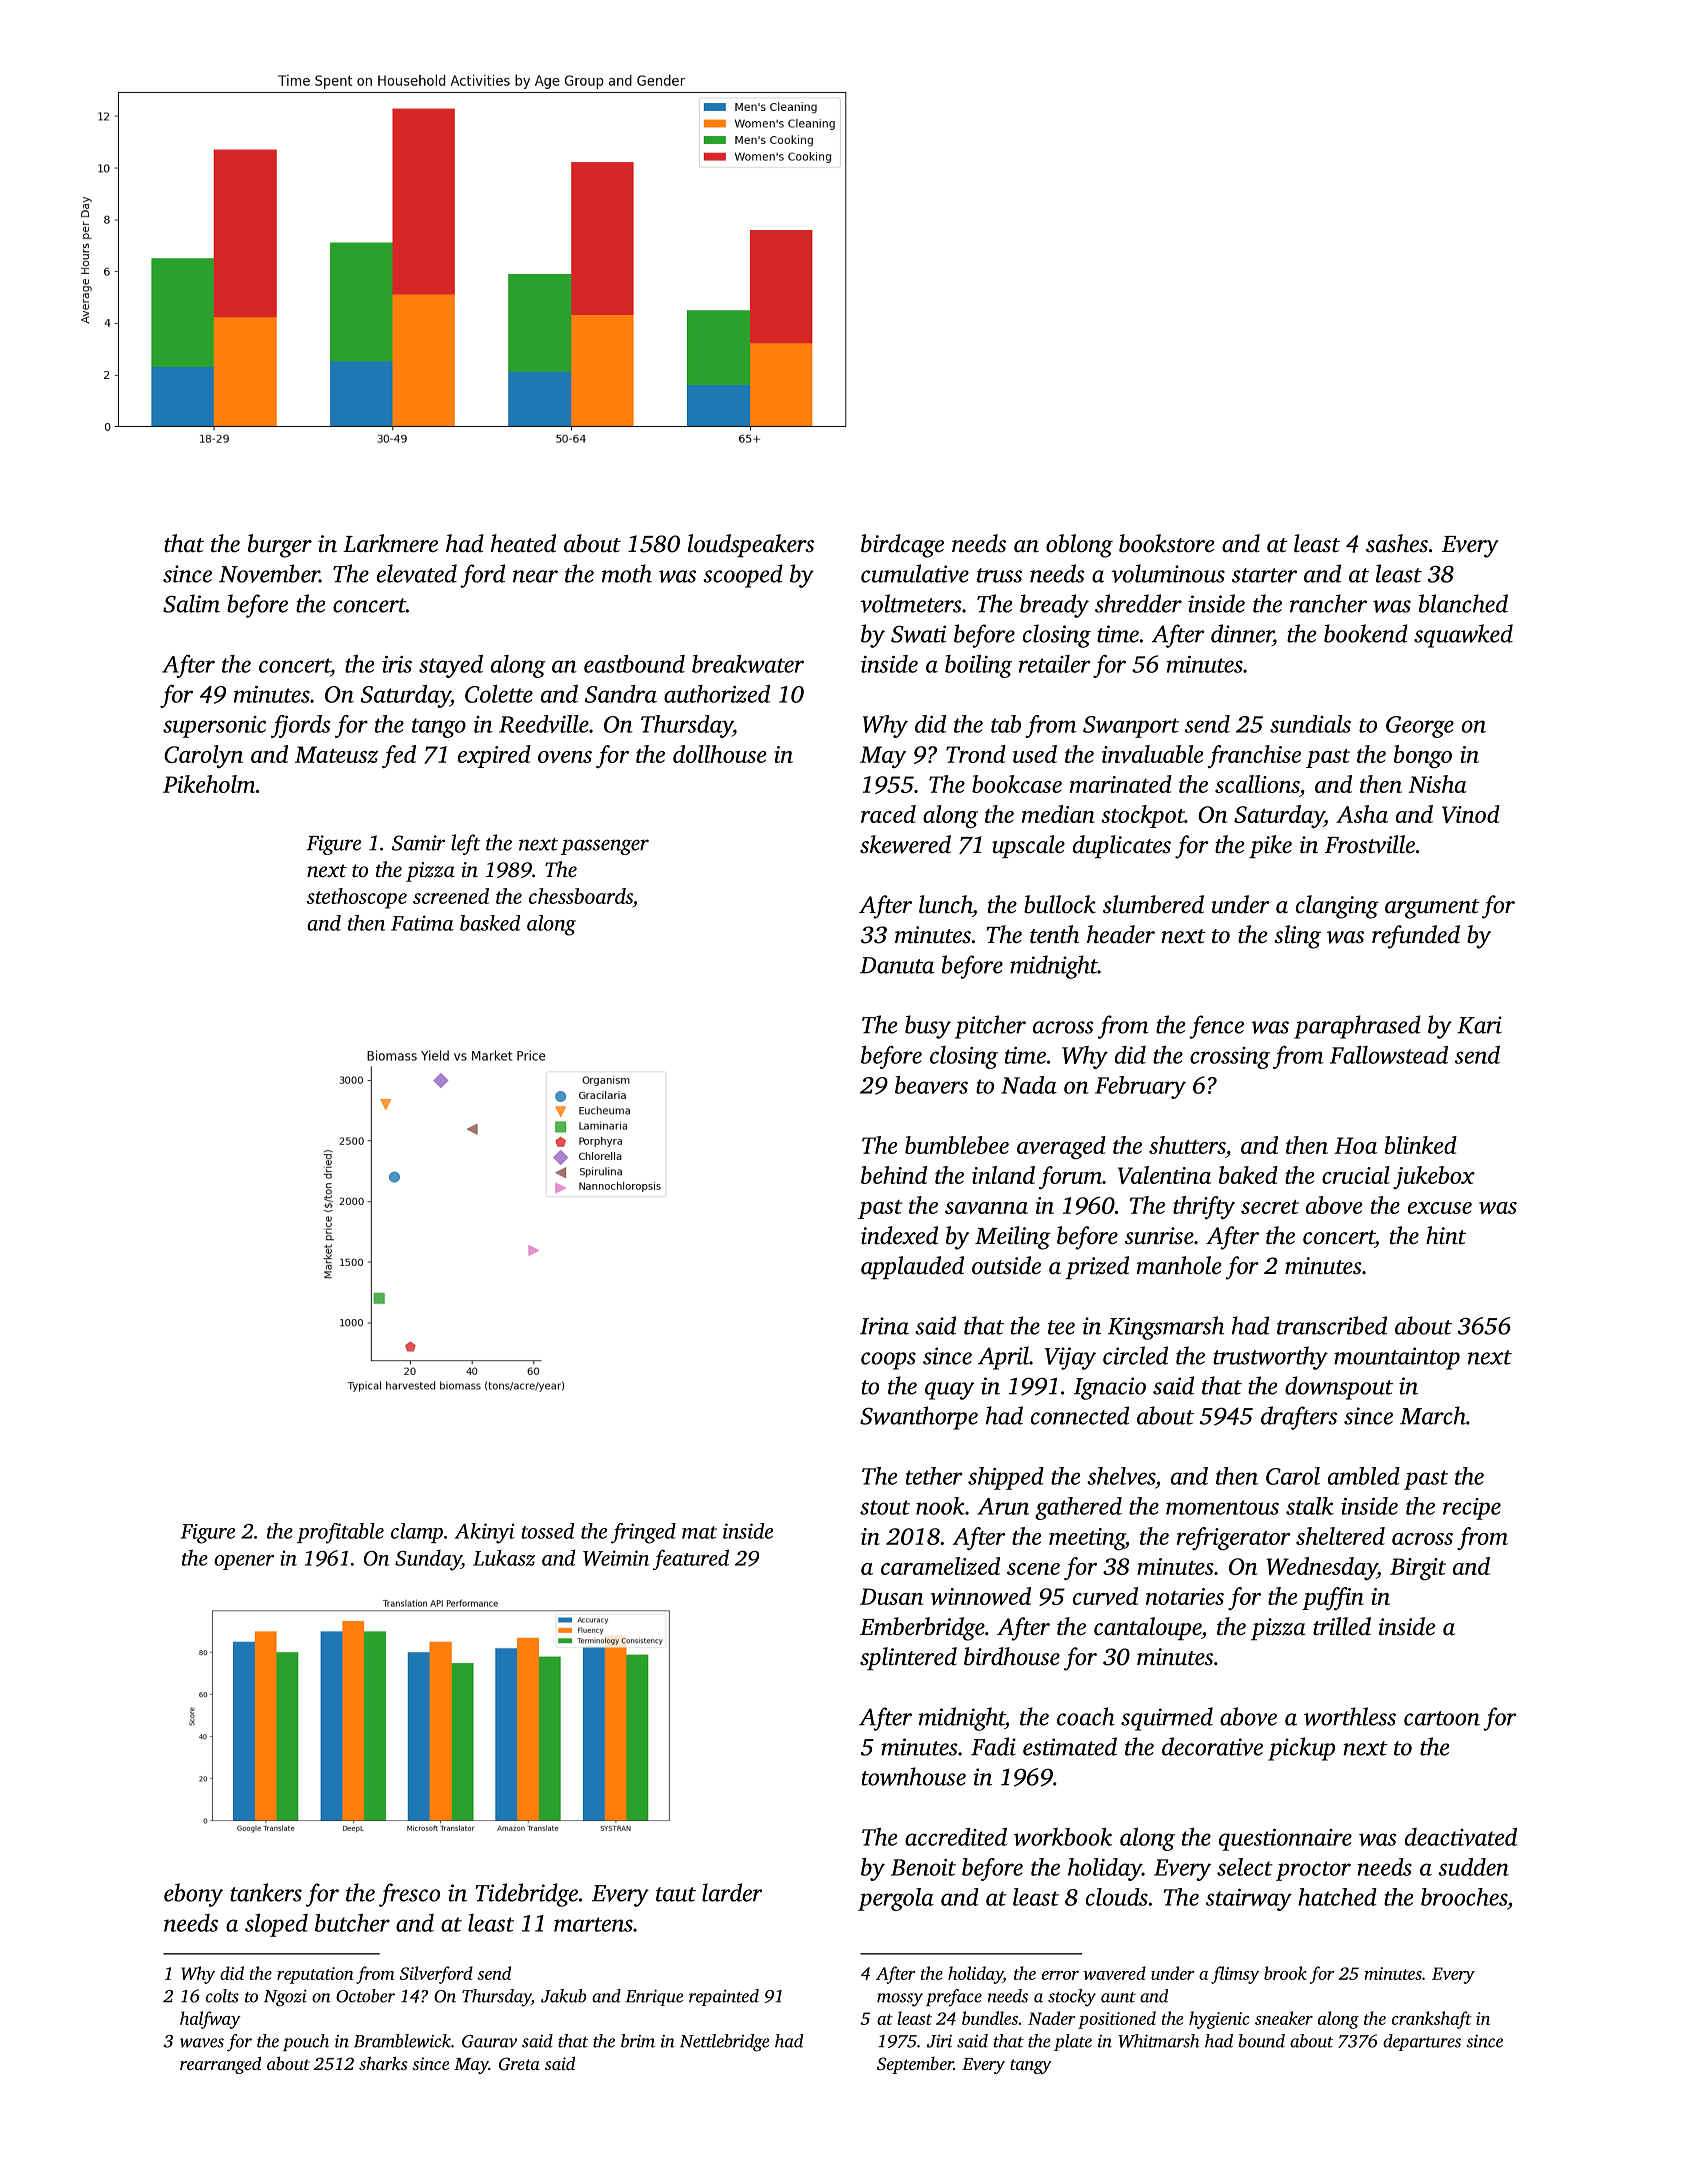 The width and height of the screenshot is (1683, 2178). I want to click on Whitmarsh, so click(1159, 2041).
